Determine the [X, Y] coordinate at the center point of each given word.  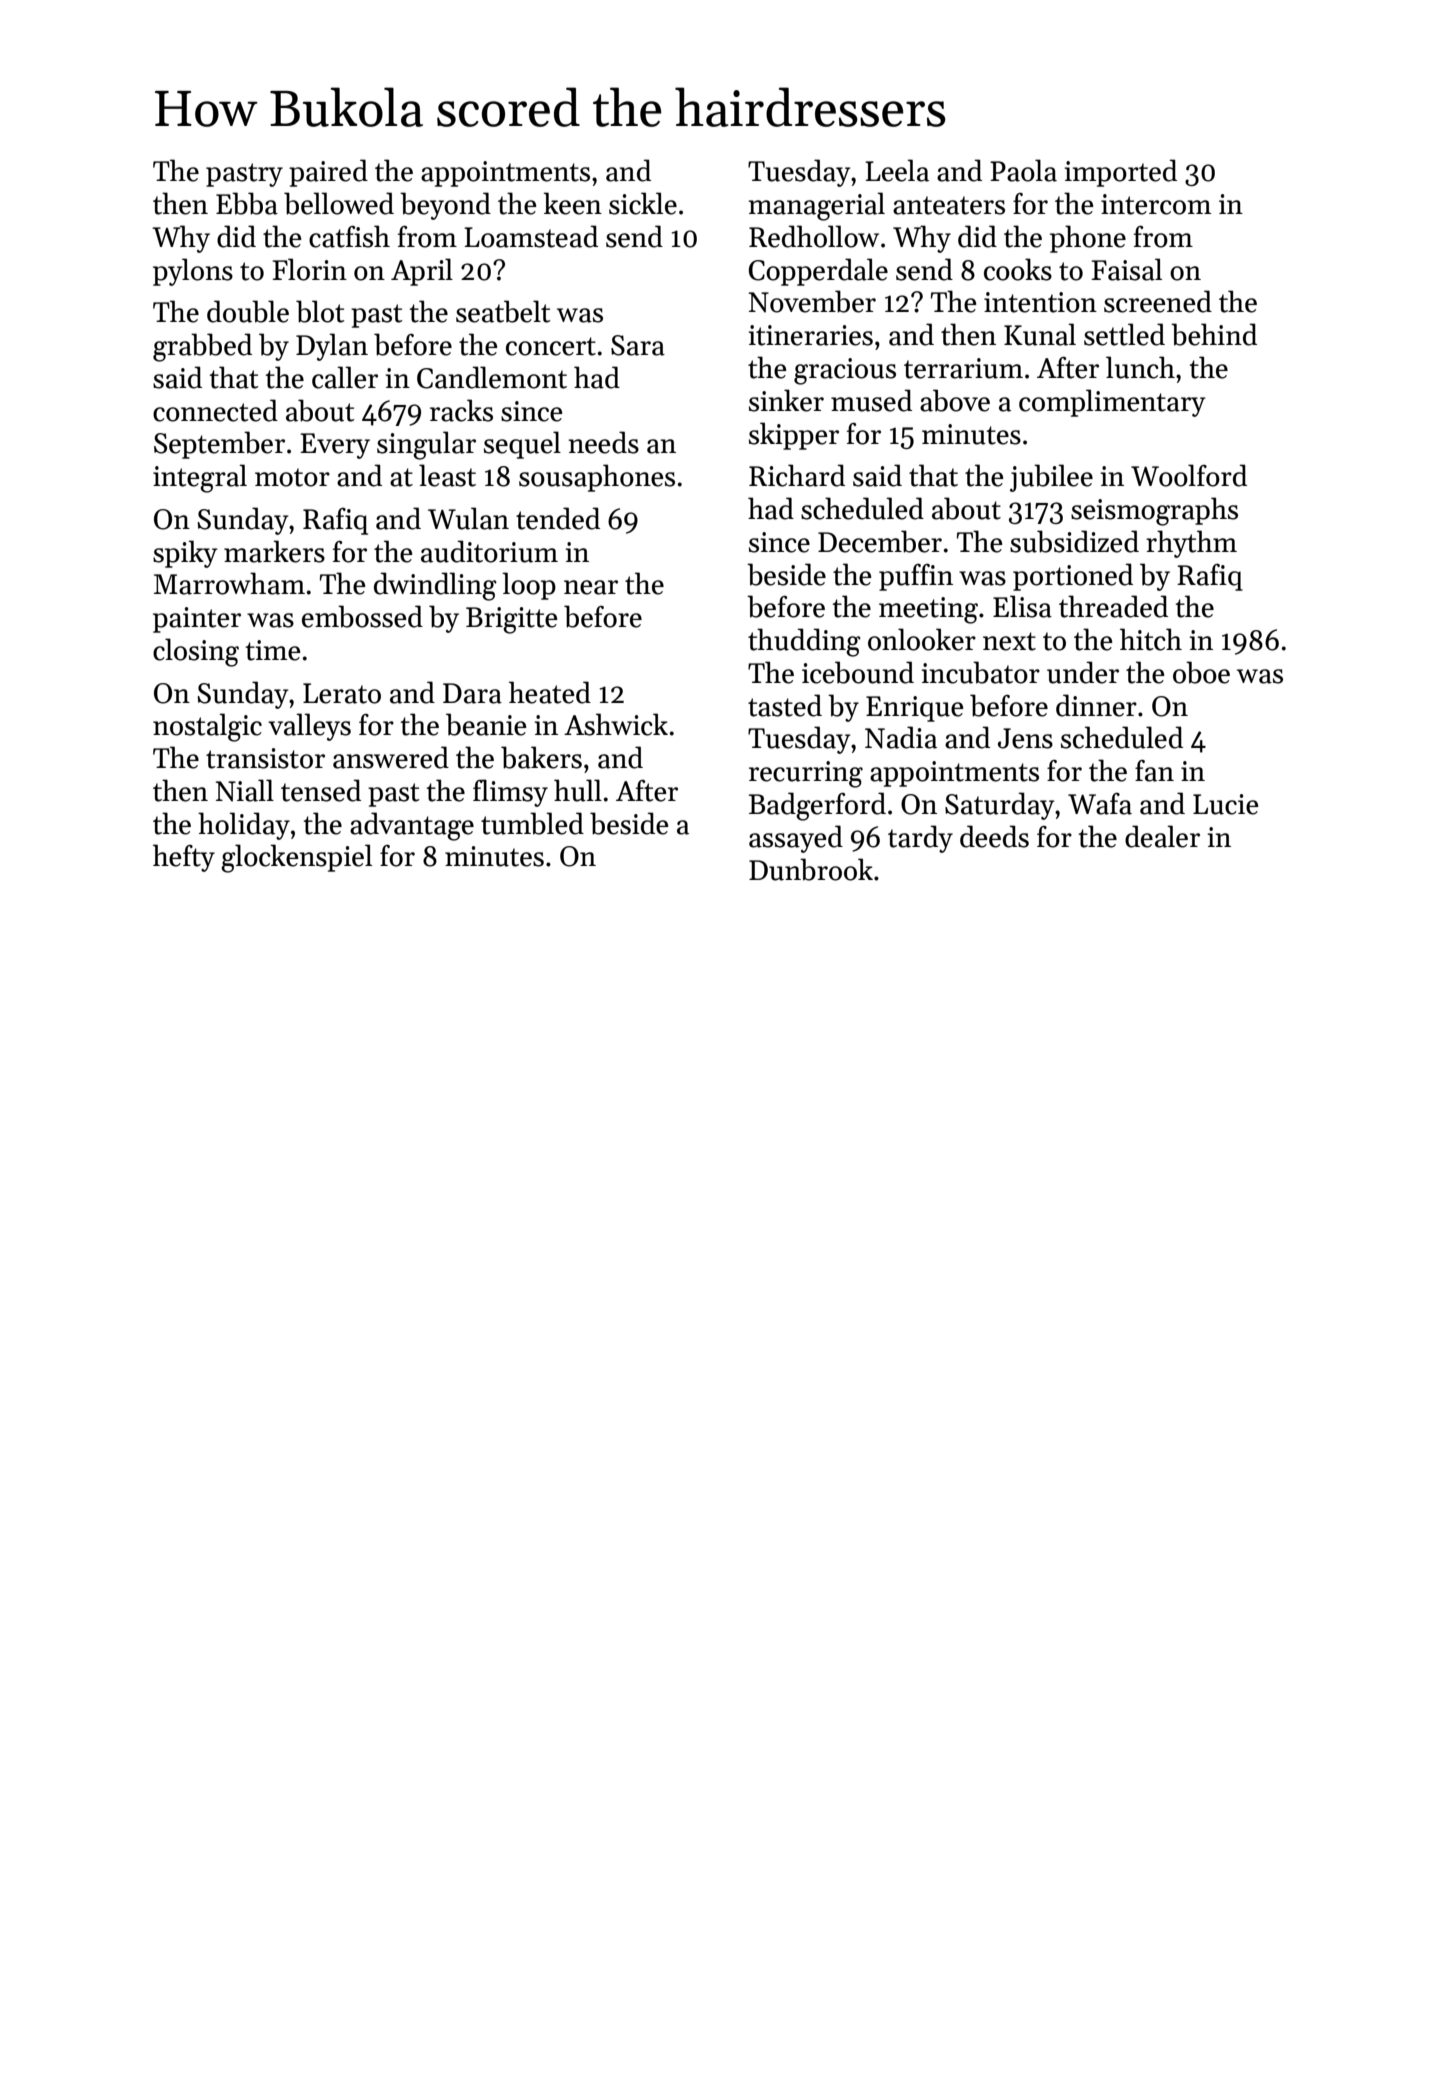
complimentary [1112, 403]
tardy [920, 839]
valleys [309, 727]
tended [558, 518]
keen [573, 203]
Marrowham [229, 583]
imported [1120, 173]
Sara [638, 345]
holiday [244, 826]
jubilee [1051, 478]
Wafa [1100, 804]
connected [215, 410]
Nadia [901, 737]
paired [328, 173]
